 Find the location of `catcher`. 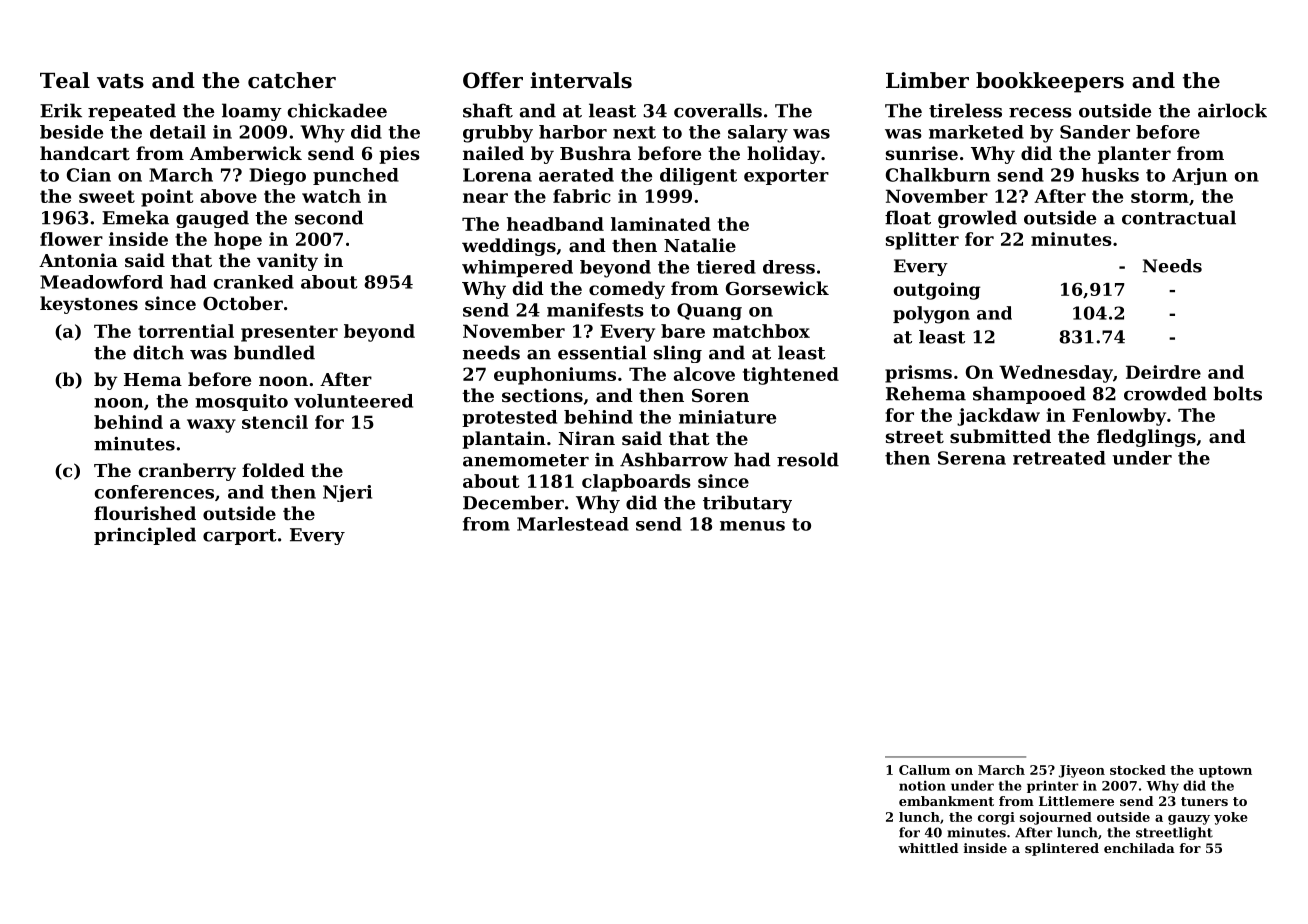

catcher is located at coordinates (292, 80).
